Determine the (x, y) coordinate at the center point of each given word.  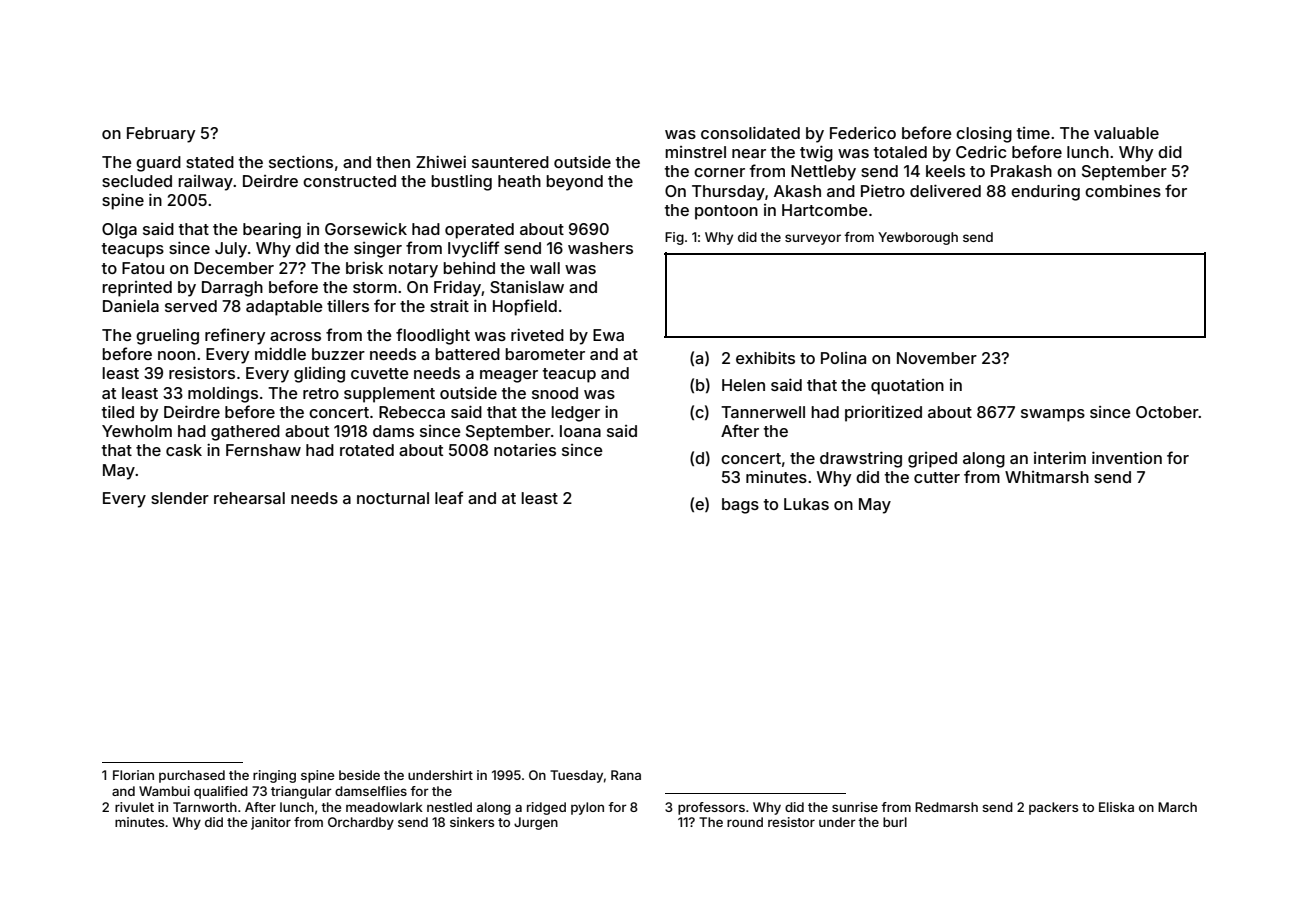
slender (180, 498)
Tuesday (576, 776)
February (161, 135)
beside (359, 775)
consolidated (750, 132)
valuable (1126, 133)
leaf (449, 497)
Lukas (806, 504)
